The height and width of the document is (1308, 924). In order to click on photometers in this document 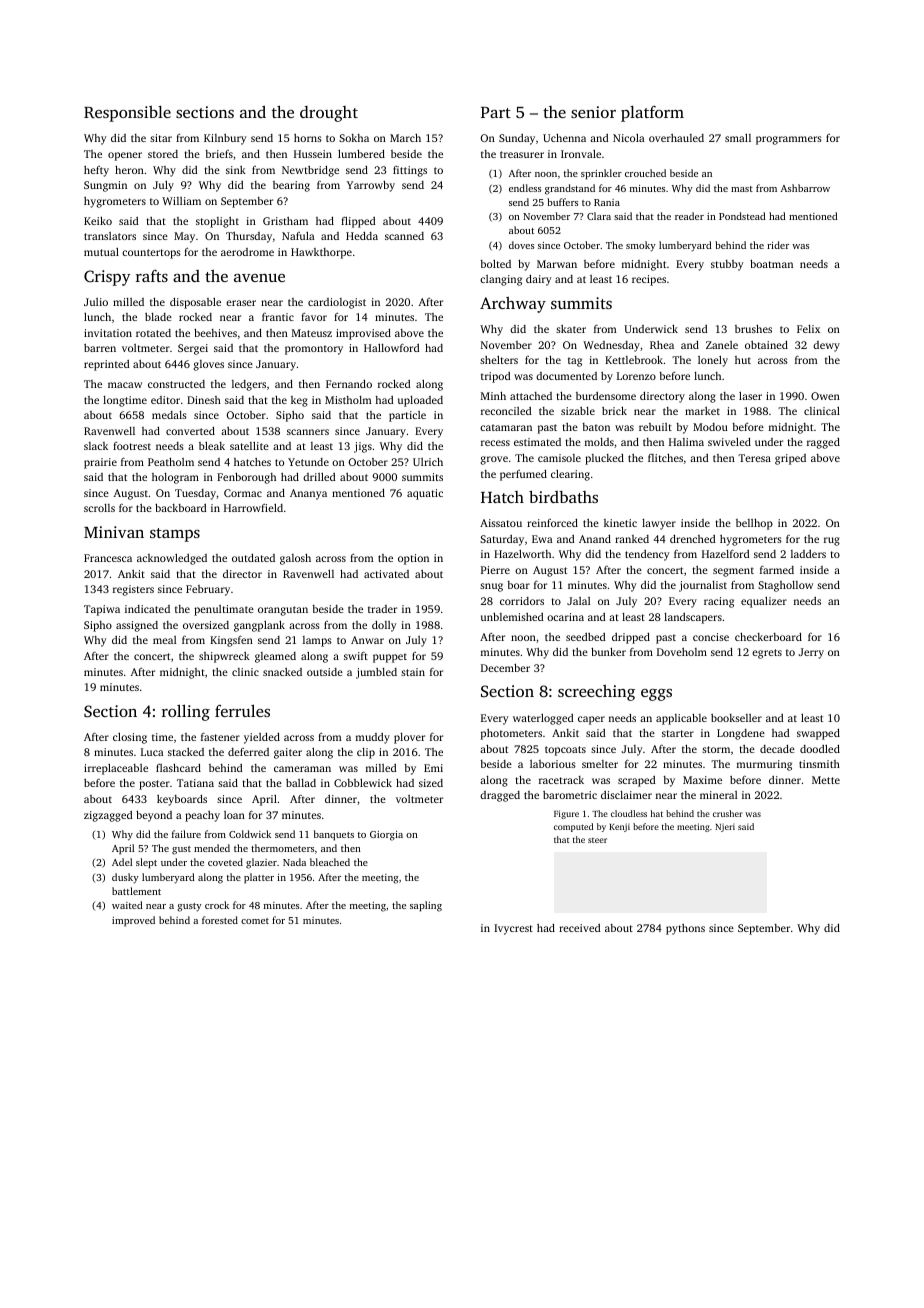, I will do `click(511, 734)`.
